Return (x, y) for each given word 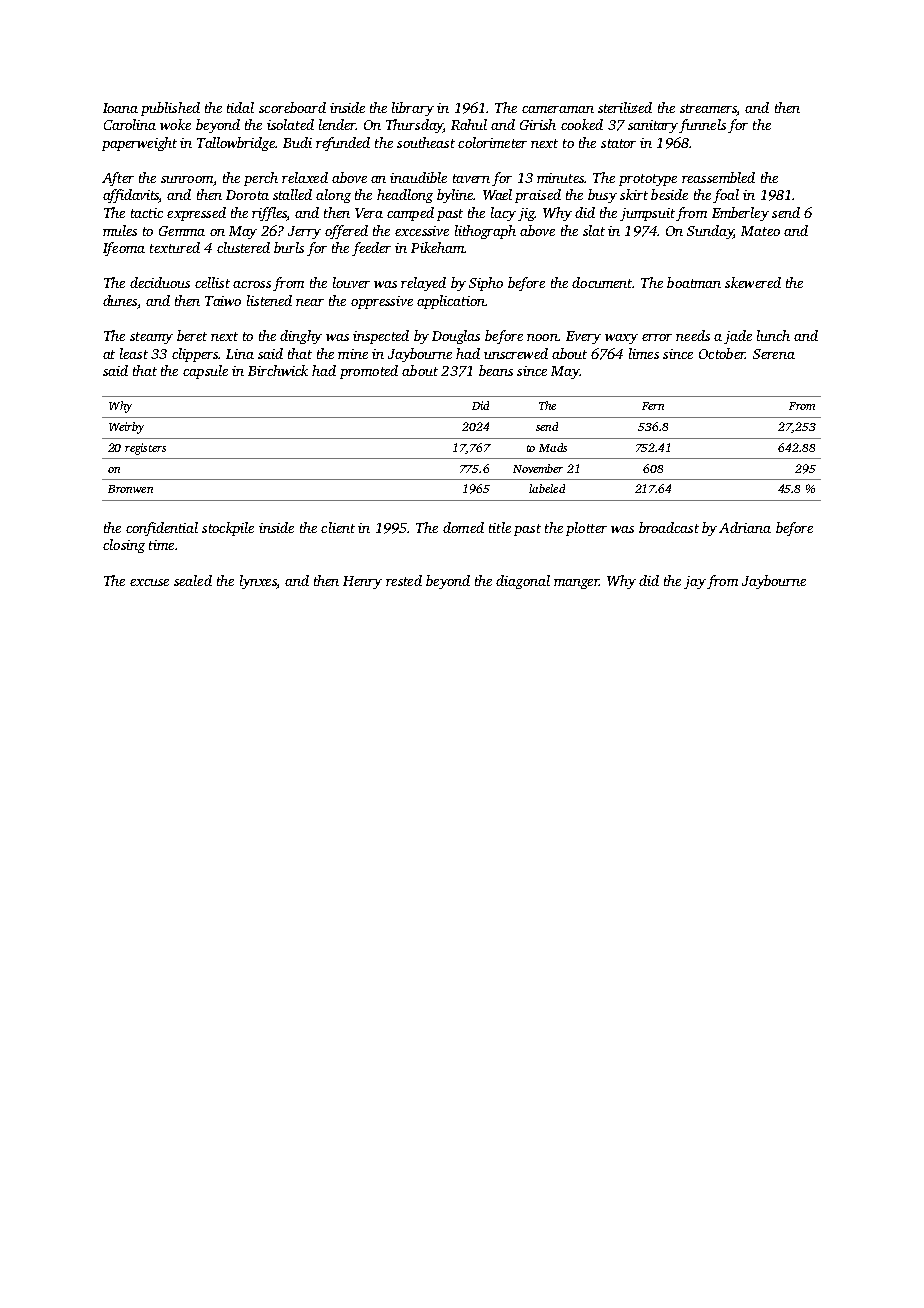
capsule (205, 372)
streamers (708, 108)
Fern (653, 406)
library (413, 109)
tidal (240, 107)
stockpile (228, 529)
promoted (369, 372)
